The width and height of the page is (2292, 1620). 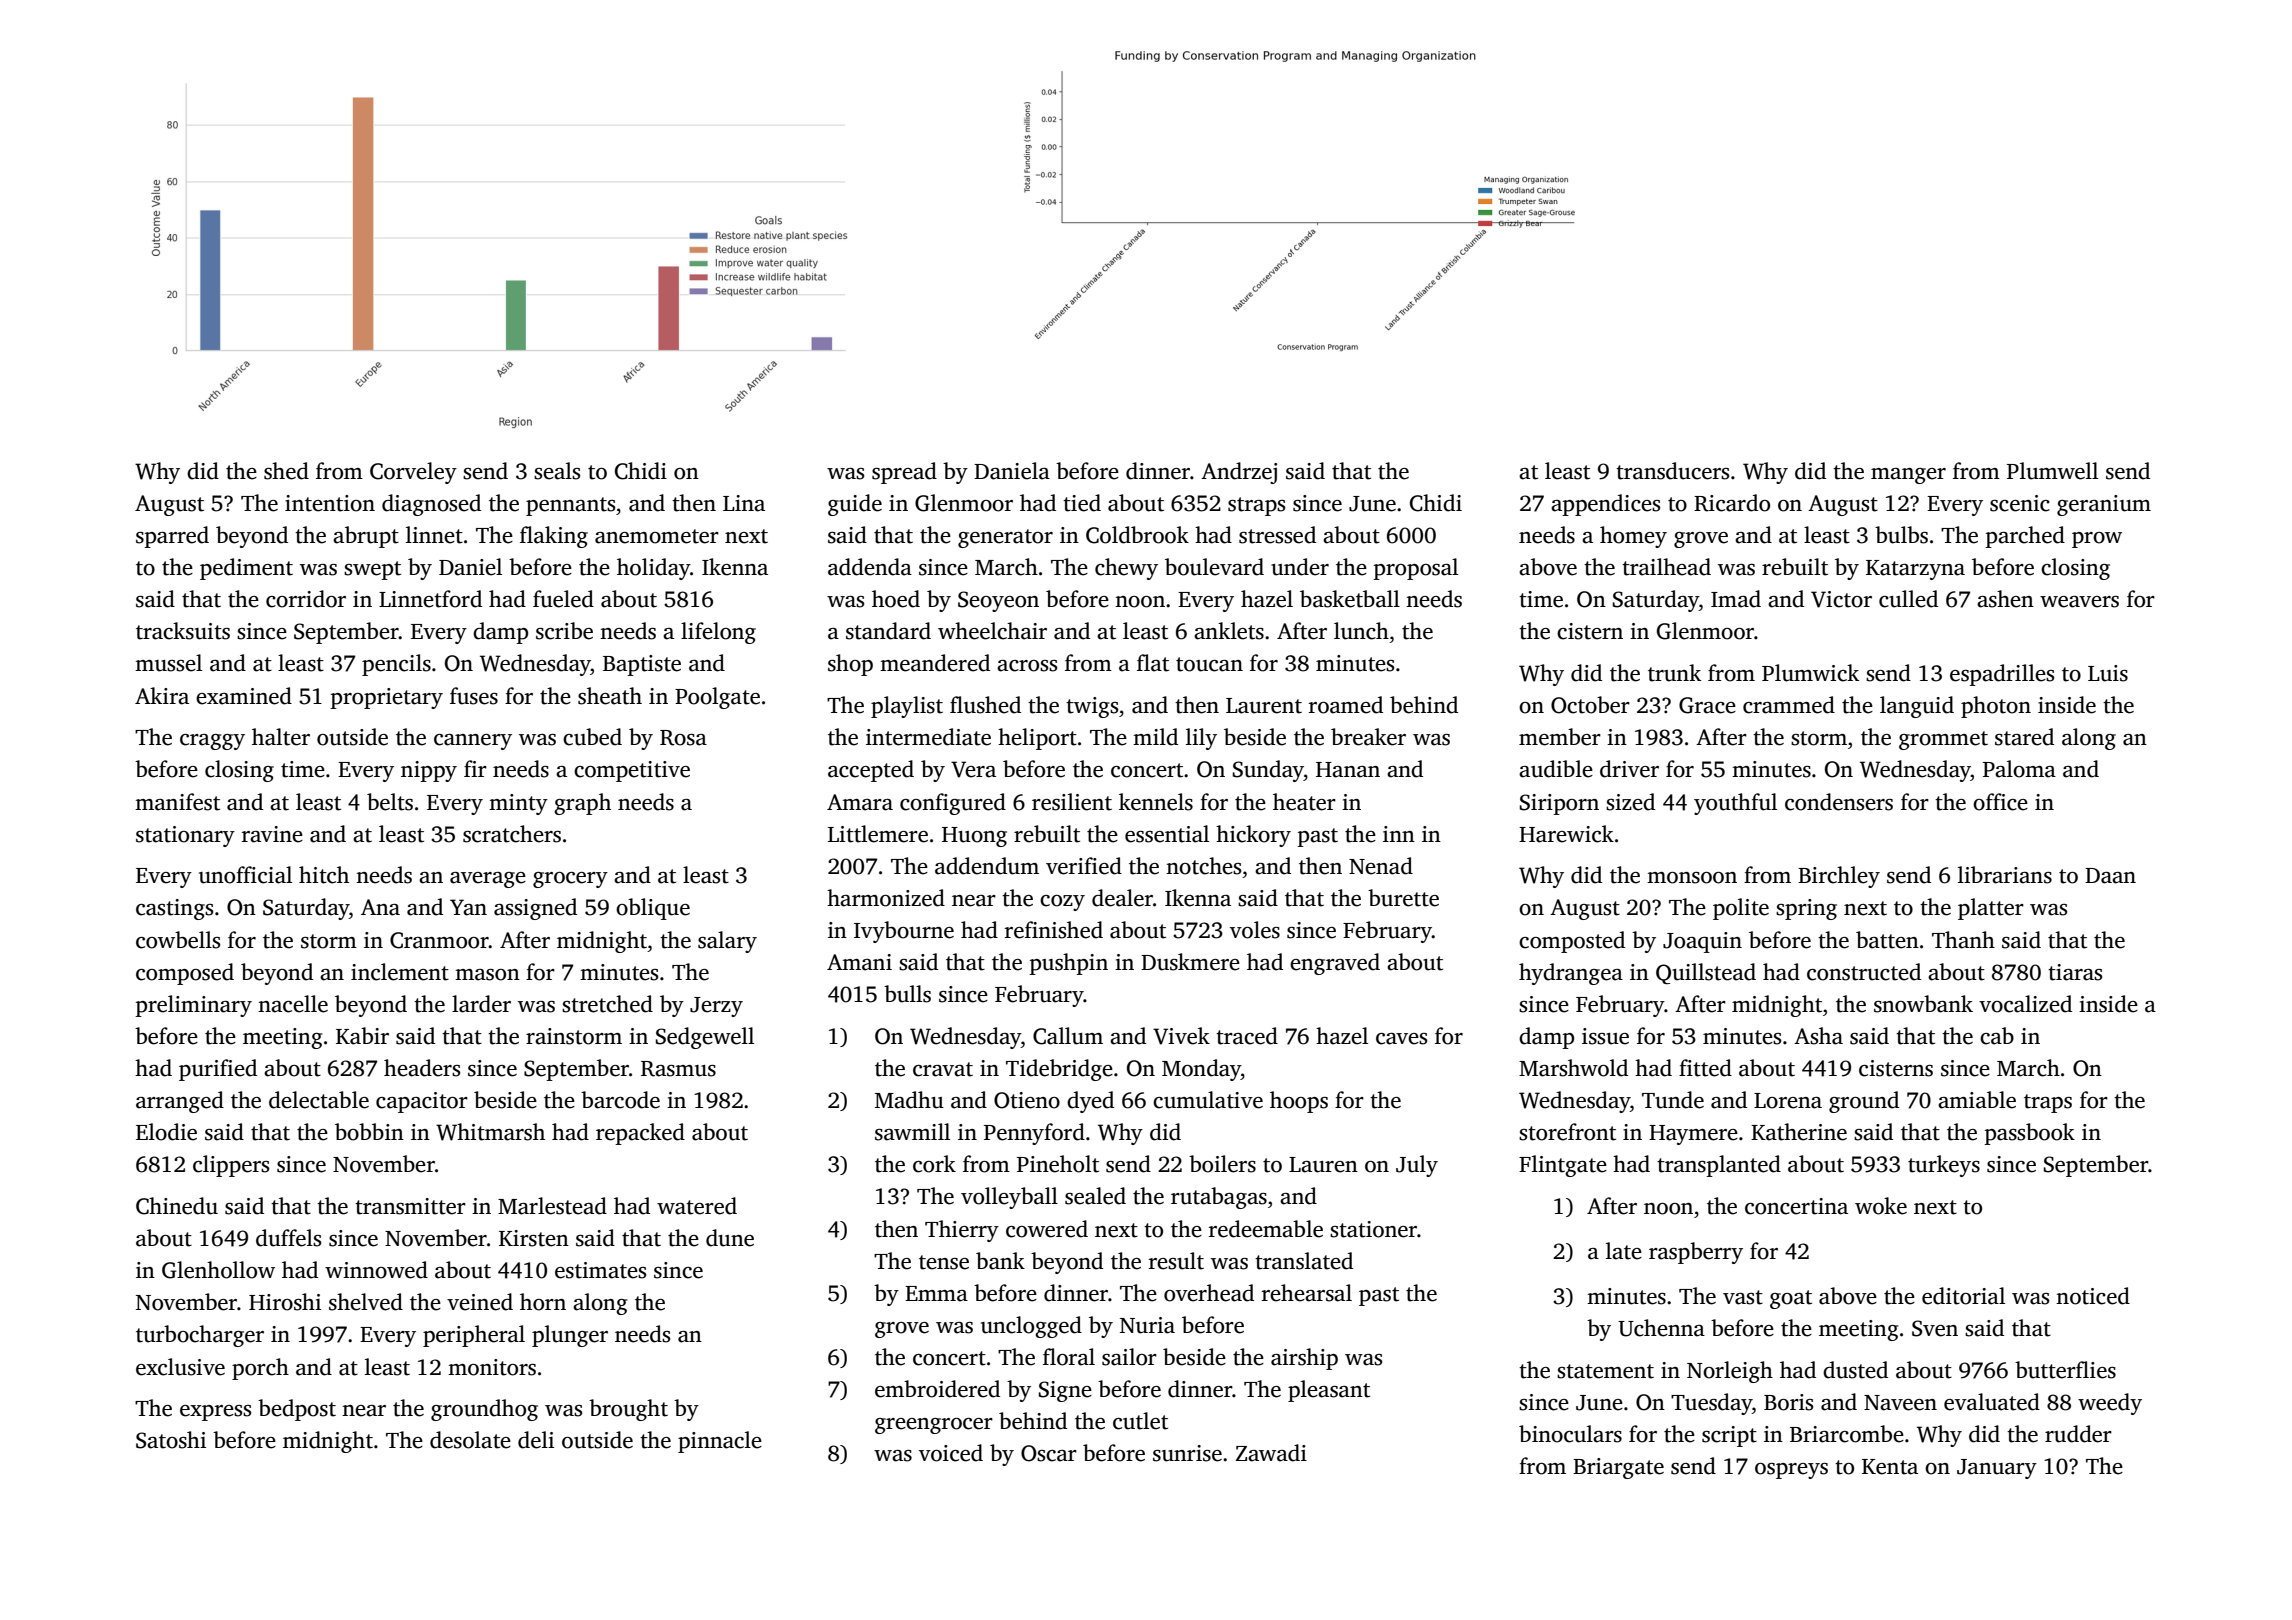 What do you see at coordinates (1059, 1070) in the page?
I see `Tidebridge` at bounding box center [1059, 1070].
